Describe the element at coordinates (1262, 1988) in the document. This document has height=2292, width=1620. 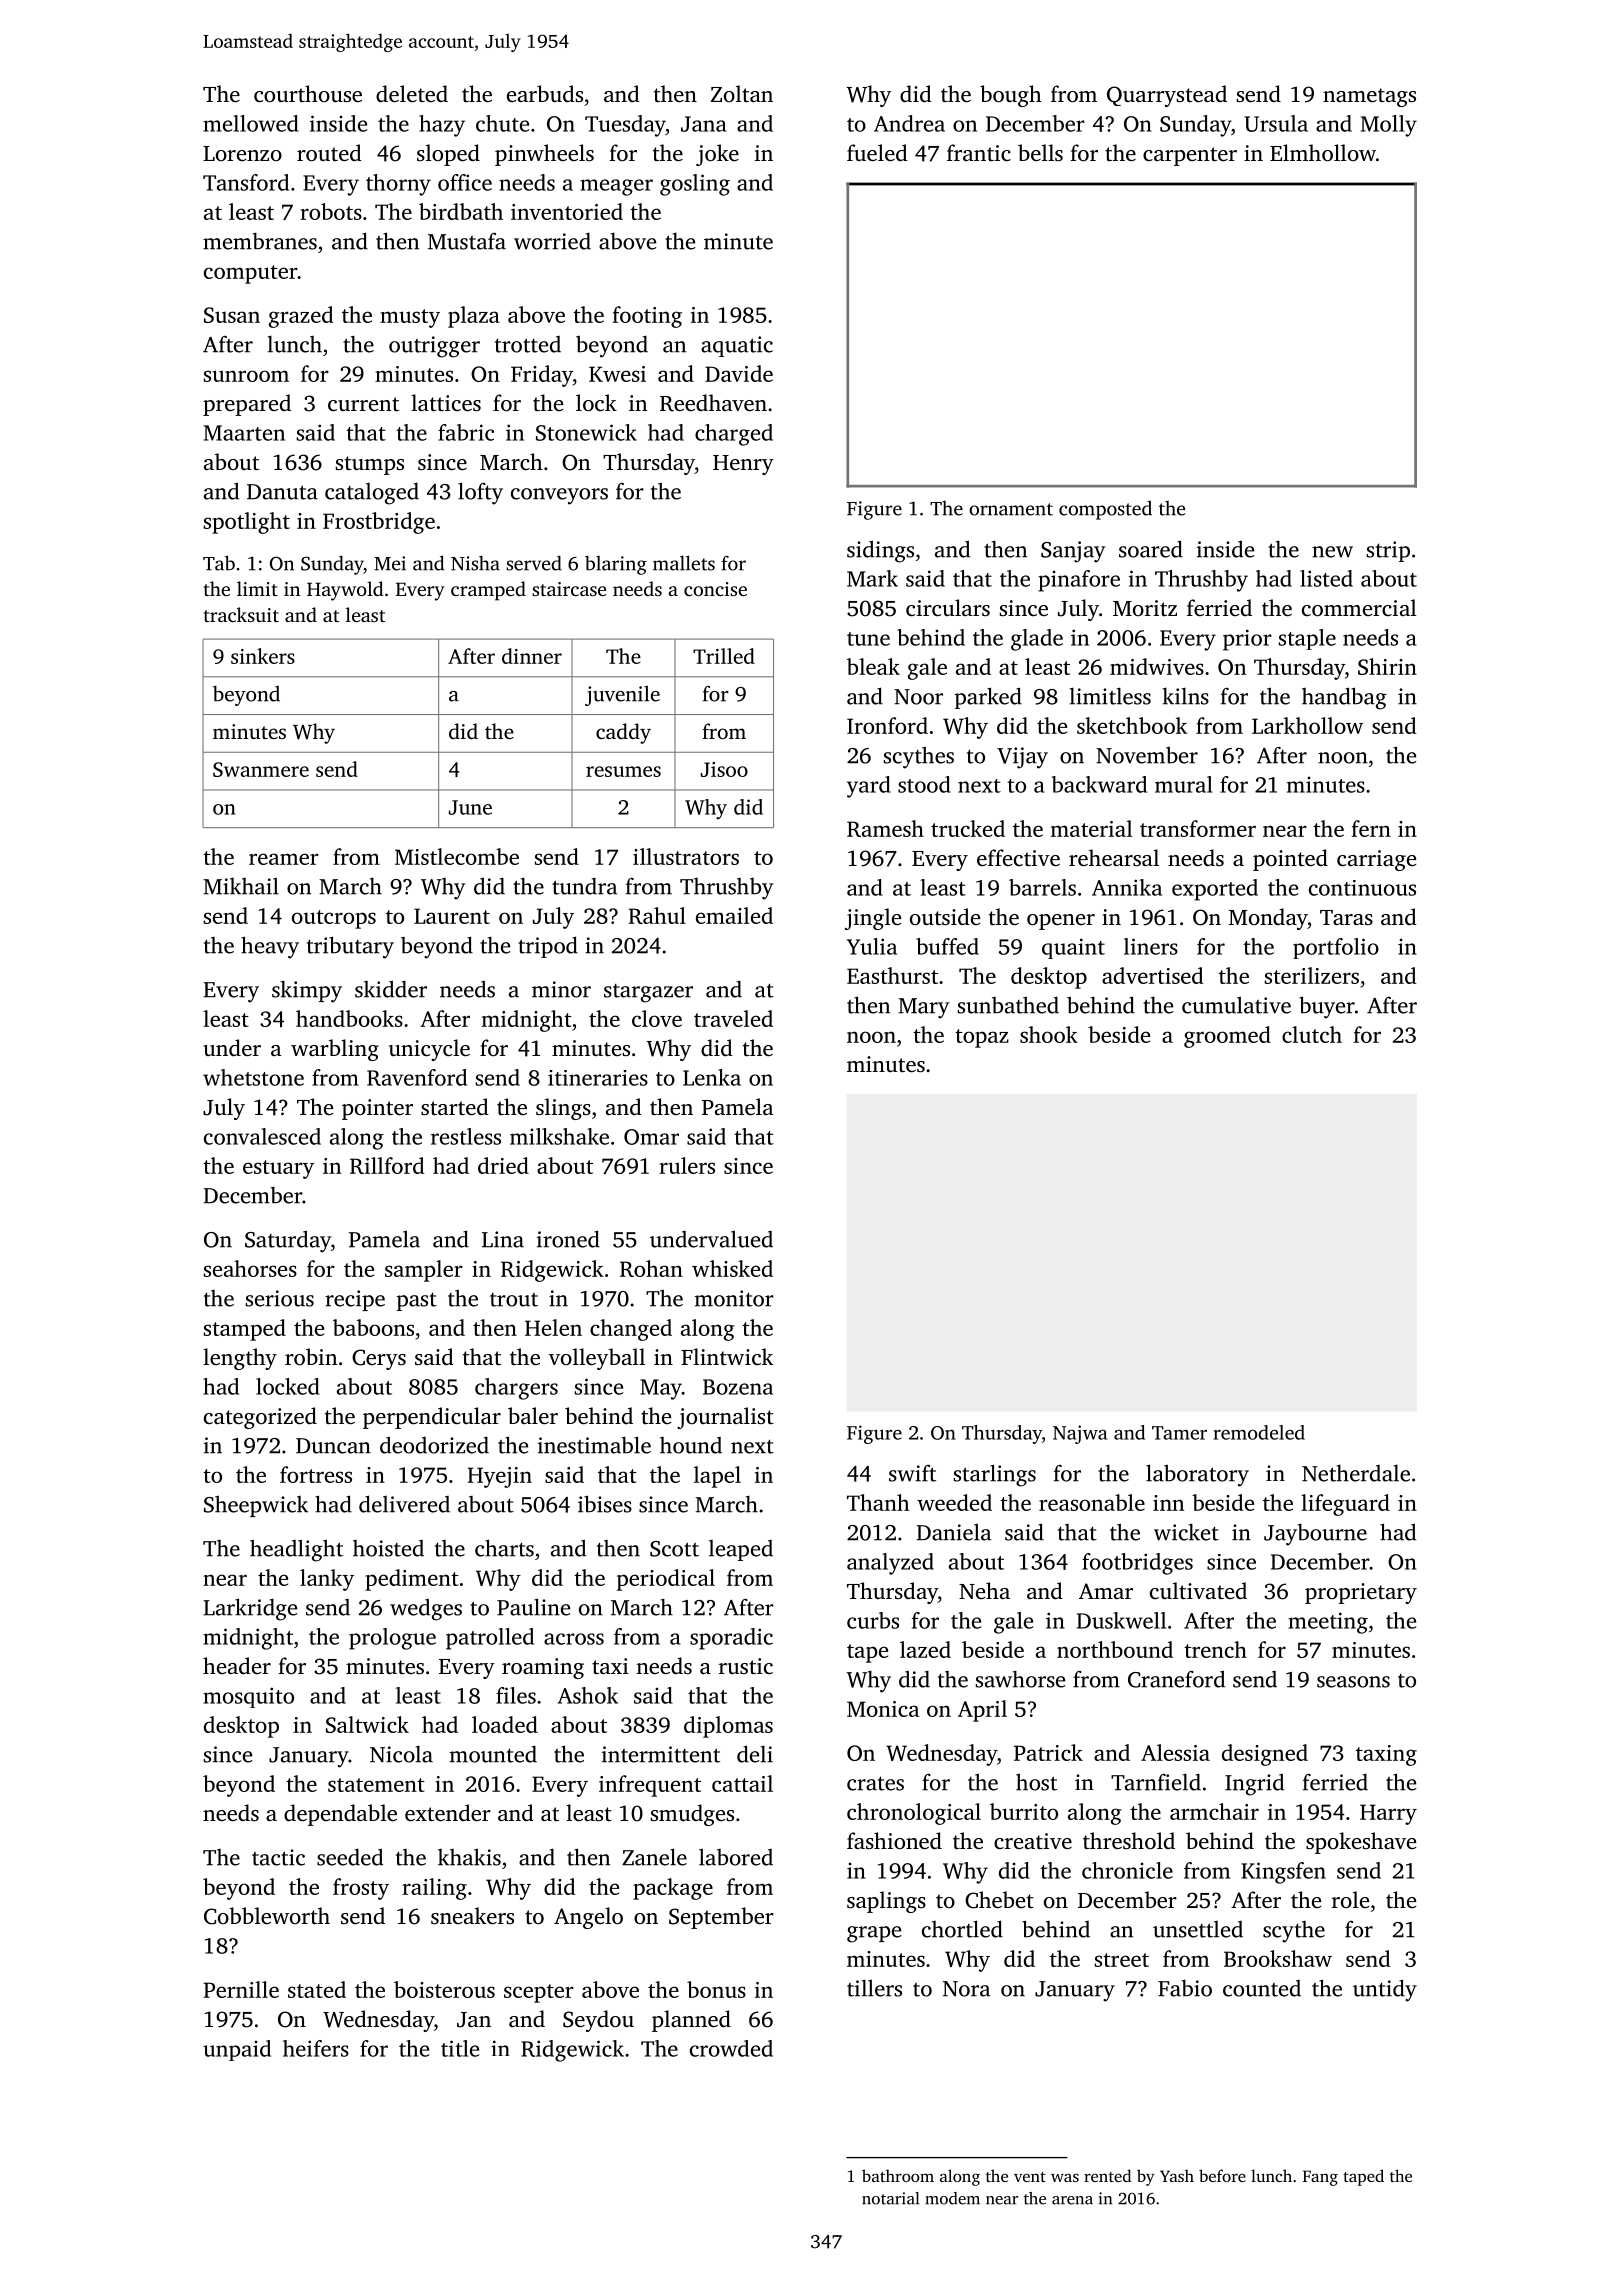
I see `counted` at that location.
